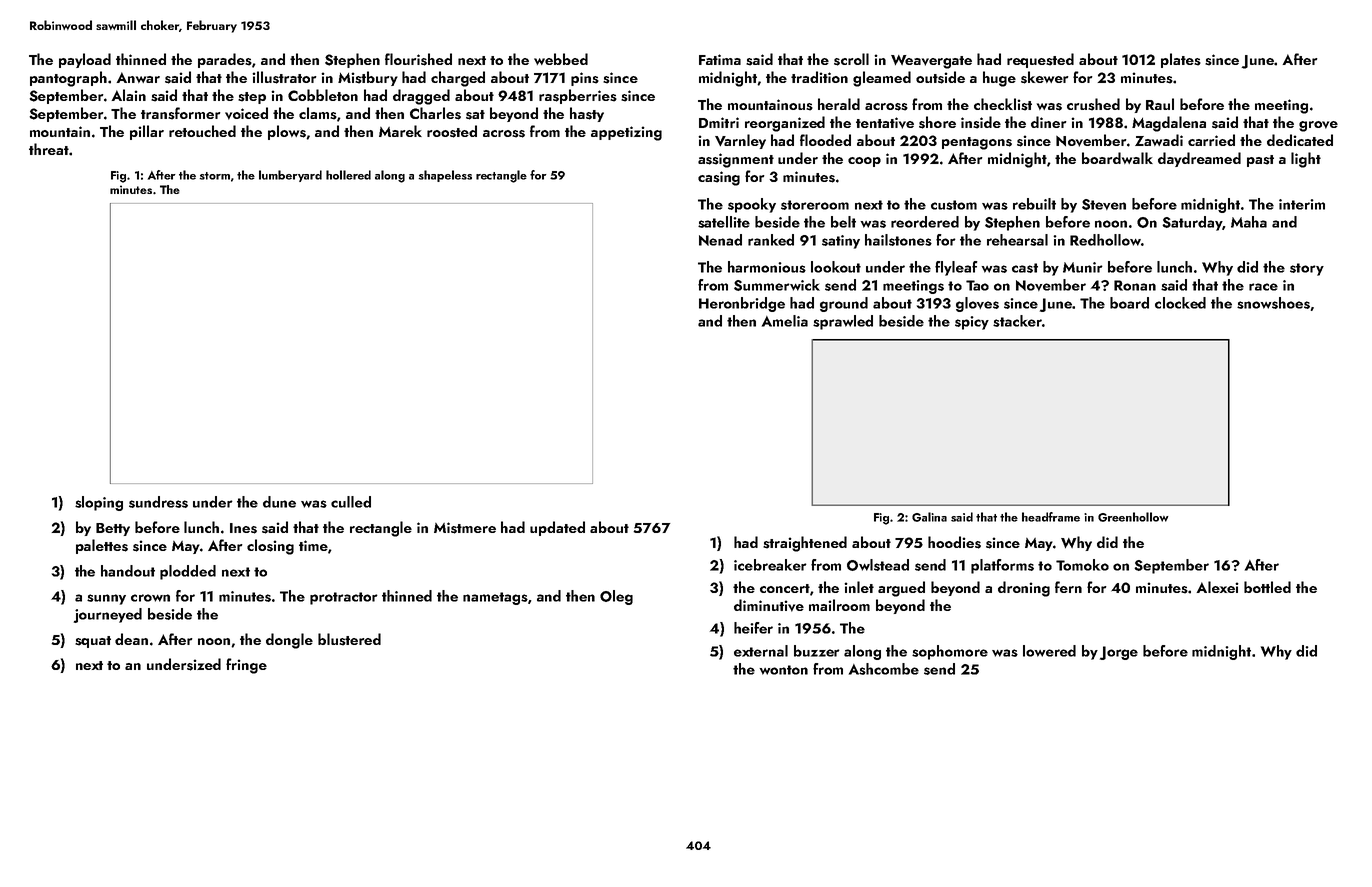  I want to click on wonton, so click(783, 670).
